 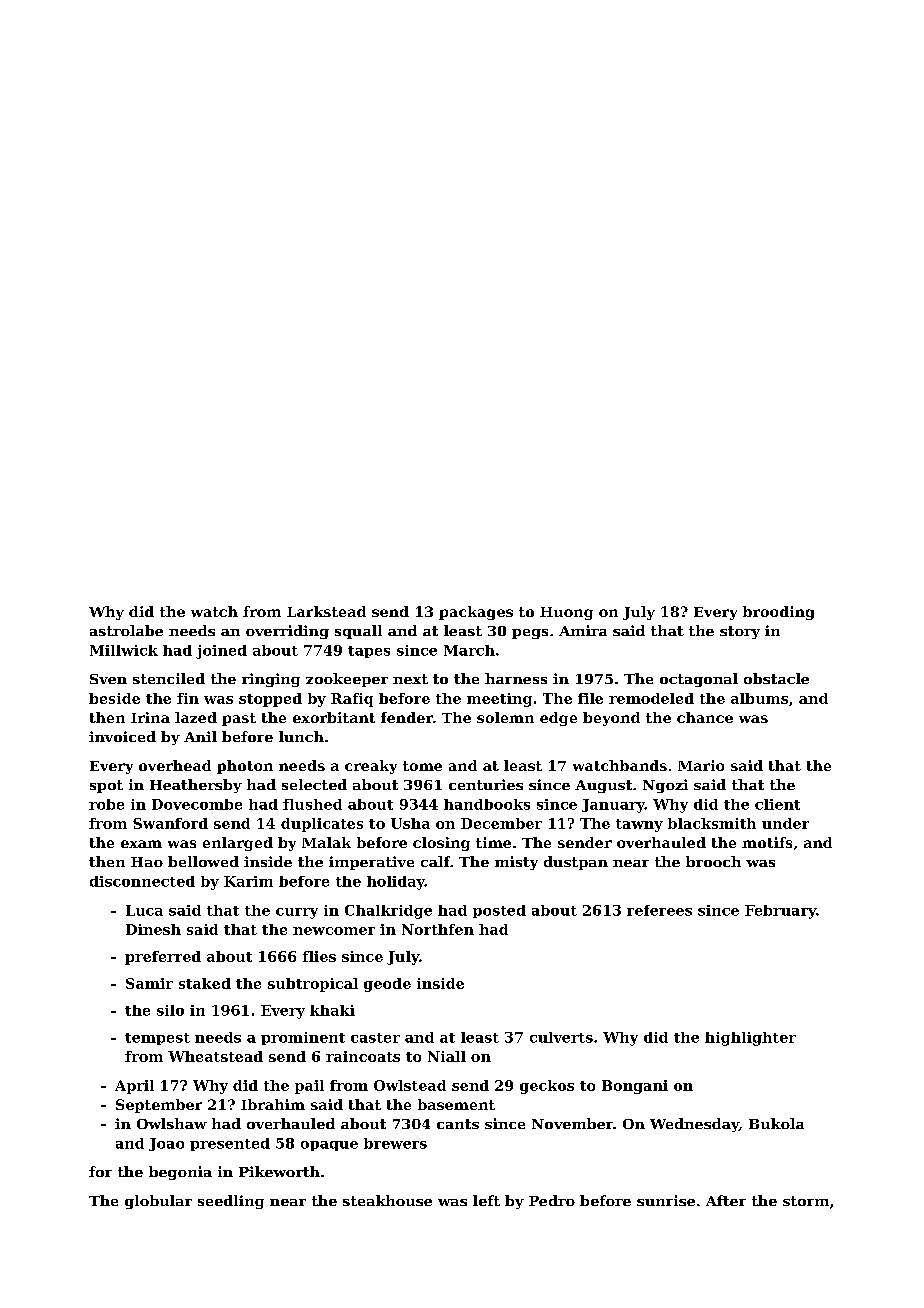 What do you see at coordinates (387, 985) in the image?
I see `geode` at bounding box center [387, 985].
